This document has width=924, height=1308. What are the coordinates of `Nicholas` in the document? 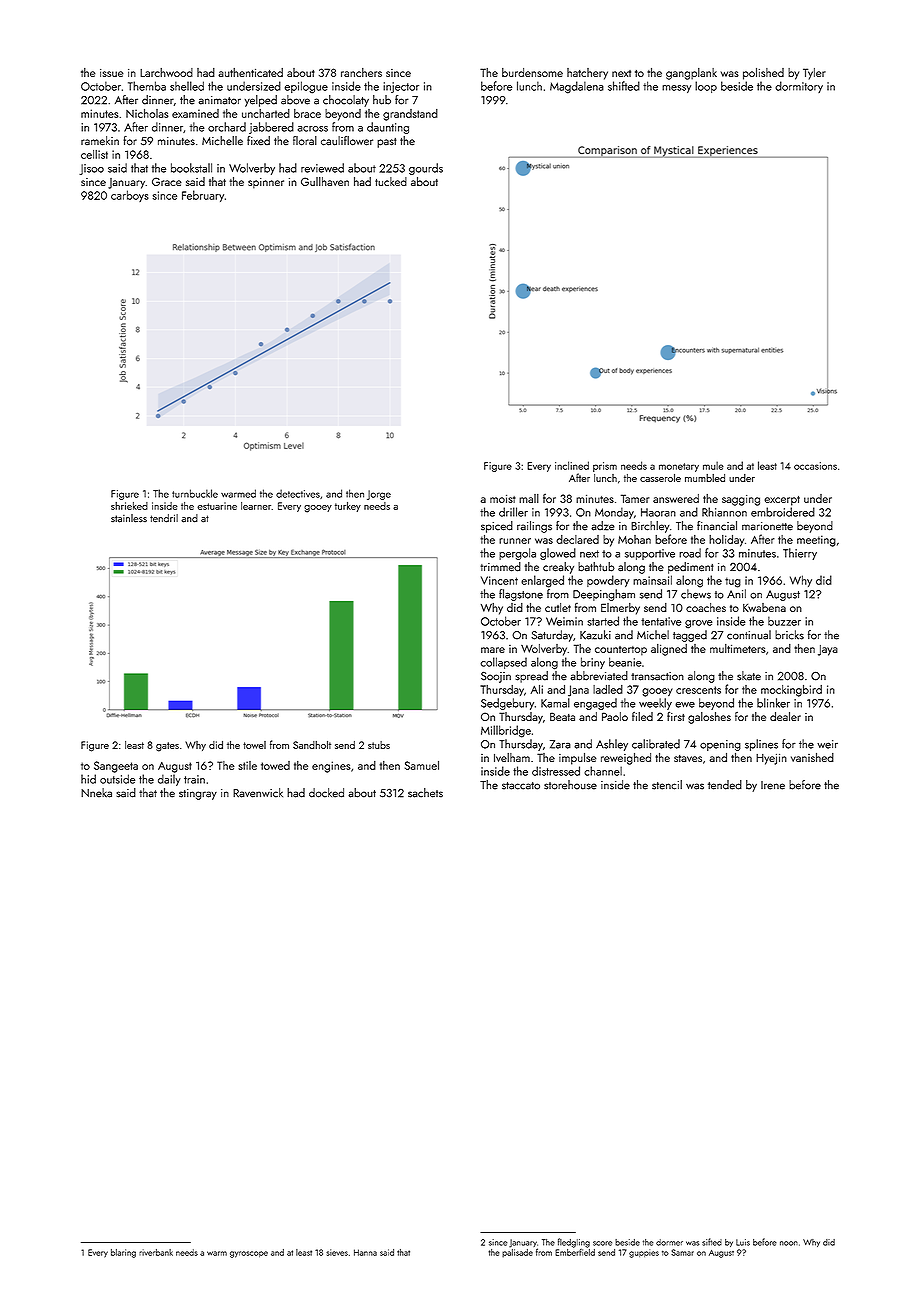 It's located at (147, 113).
